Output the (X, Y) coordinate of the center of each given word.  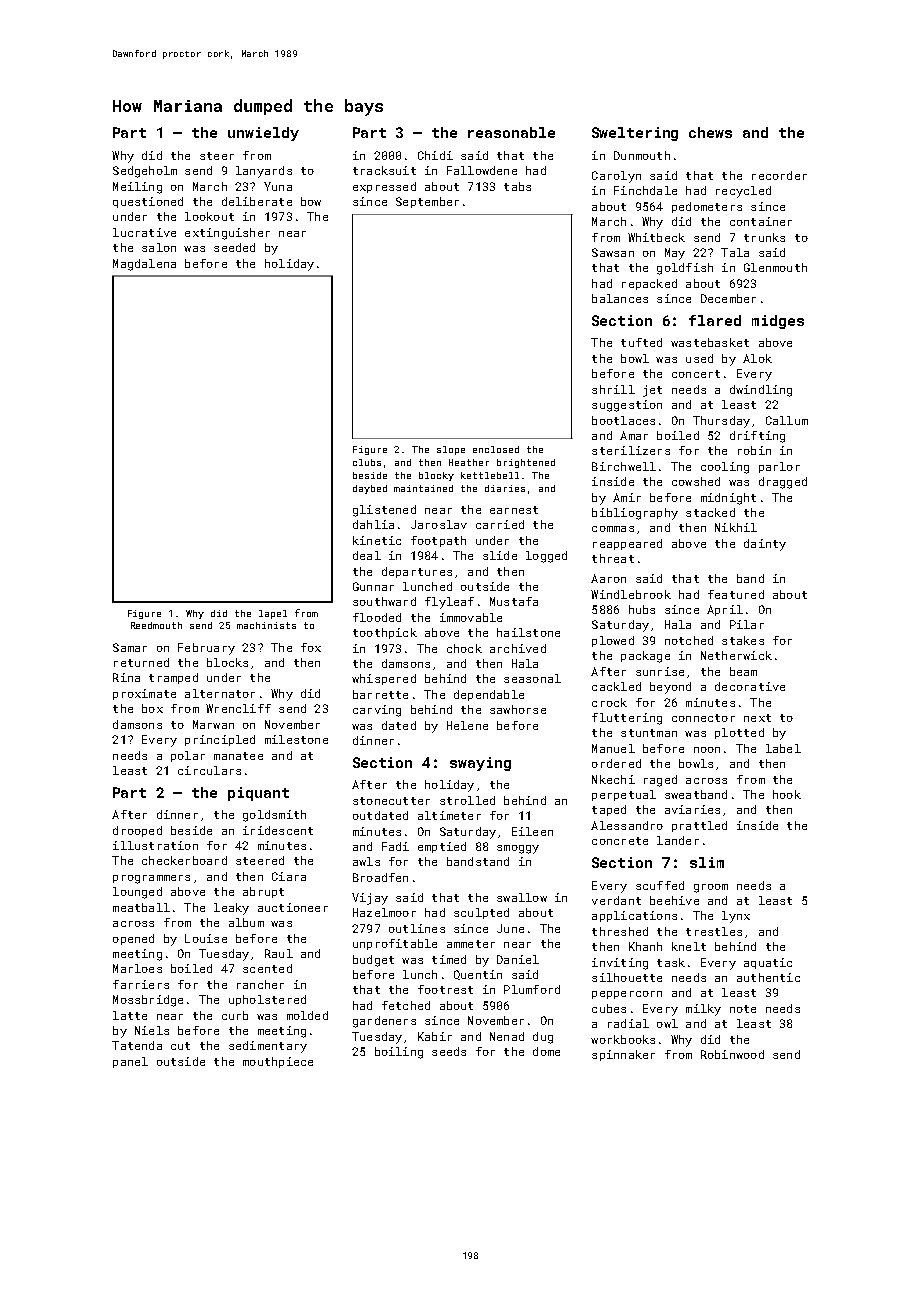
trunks (764, 237)
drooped (137, 831)
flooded (377, 617)
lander (678, 840)
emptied (442, 847)
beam (743, 671)
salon (159, 247)
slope (451, 450)
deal (367, 555)
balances (620, 298)
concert (696, 374)
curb (235, 1015)
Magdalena (144, 265)
